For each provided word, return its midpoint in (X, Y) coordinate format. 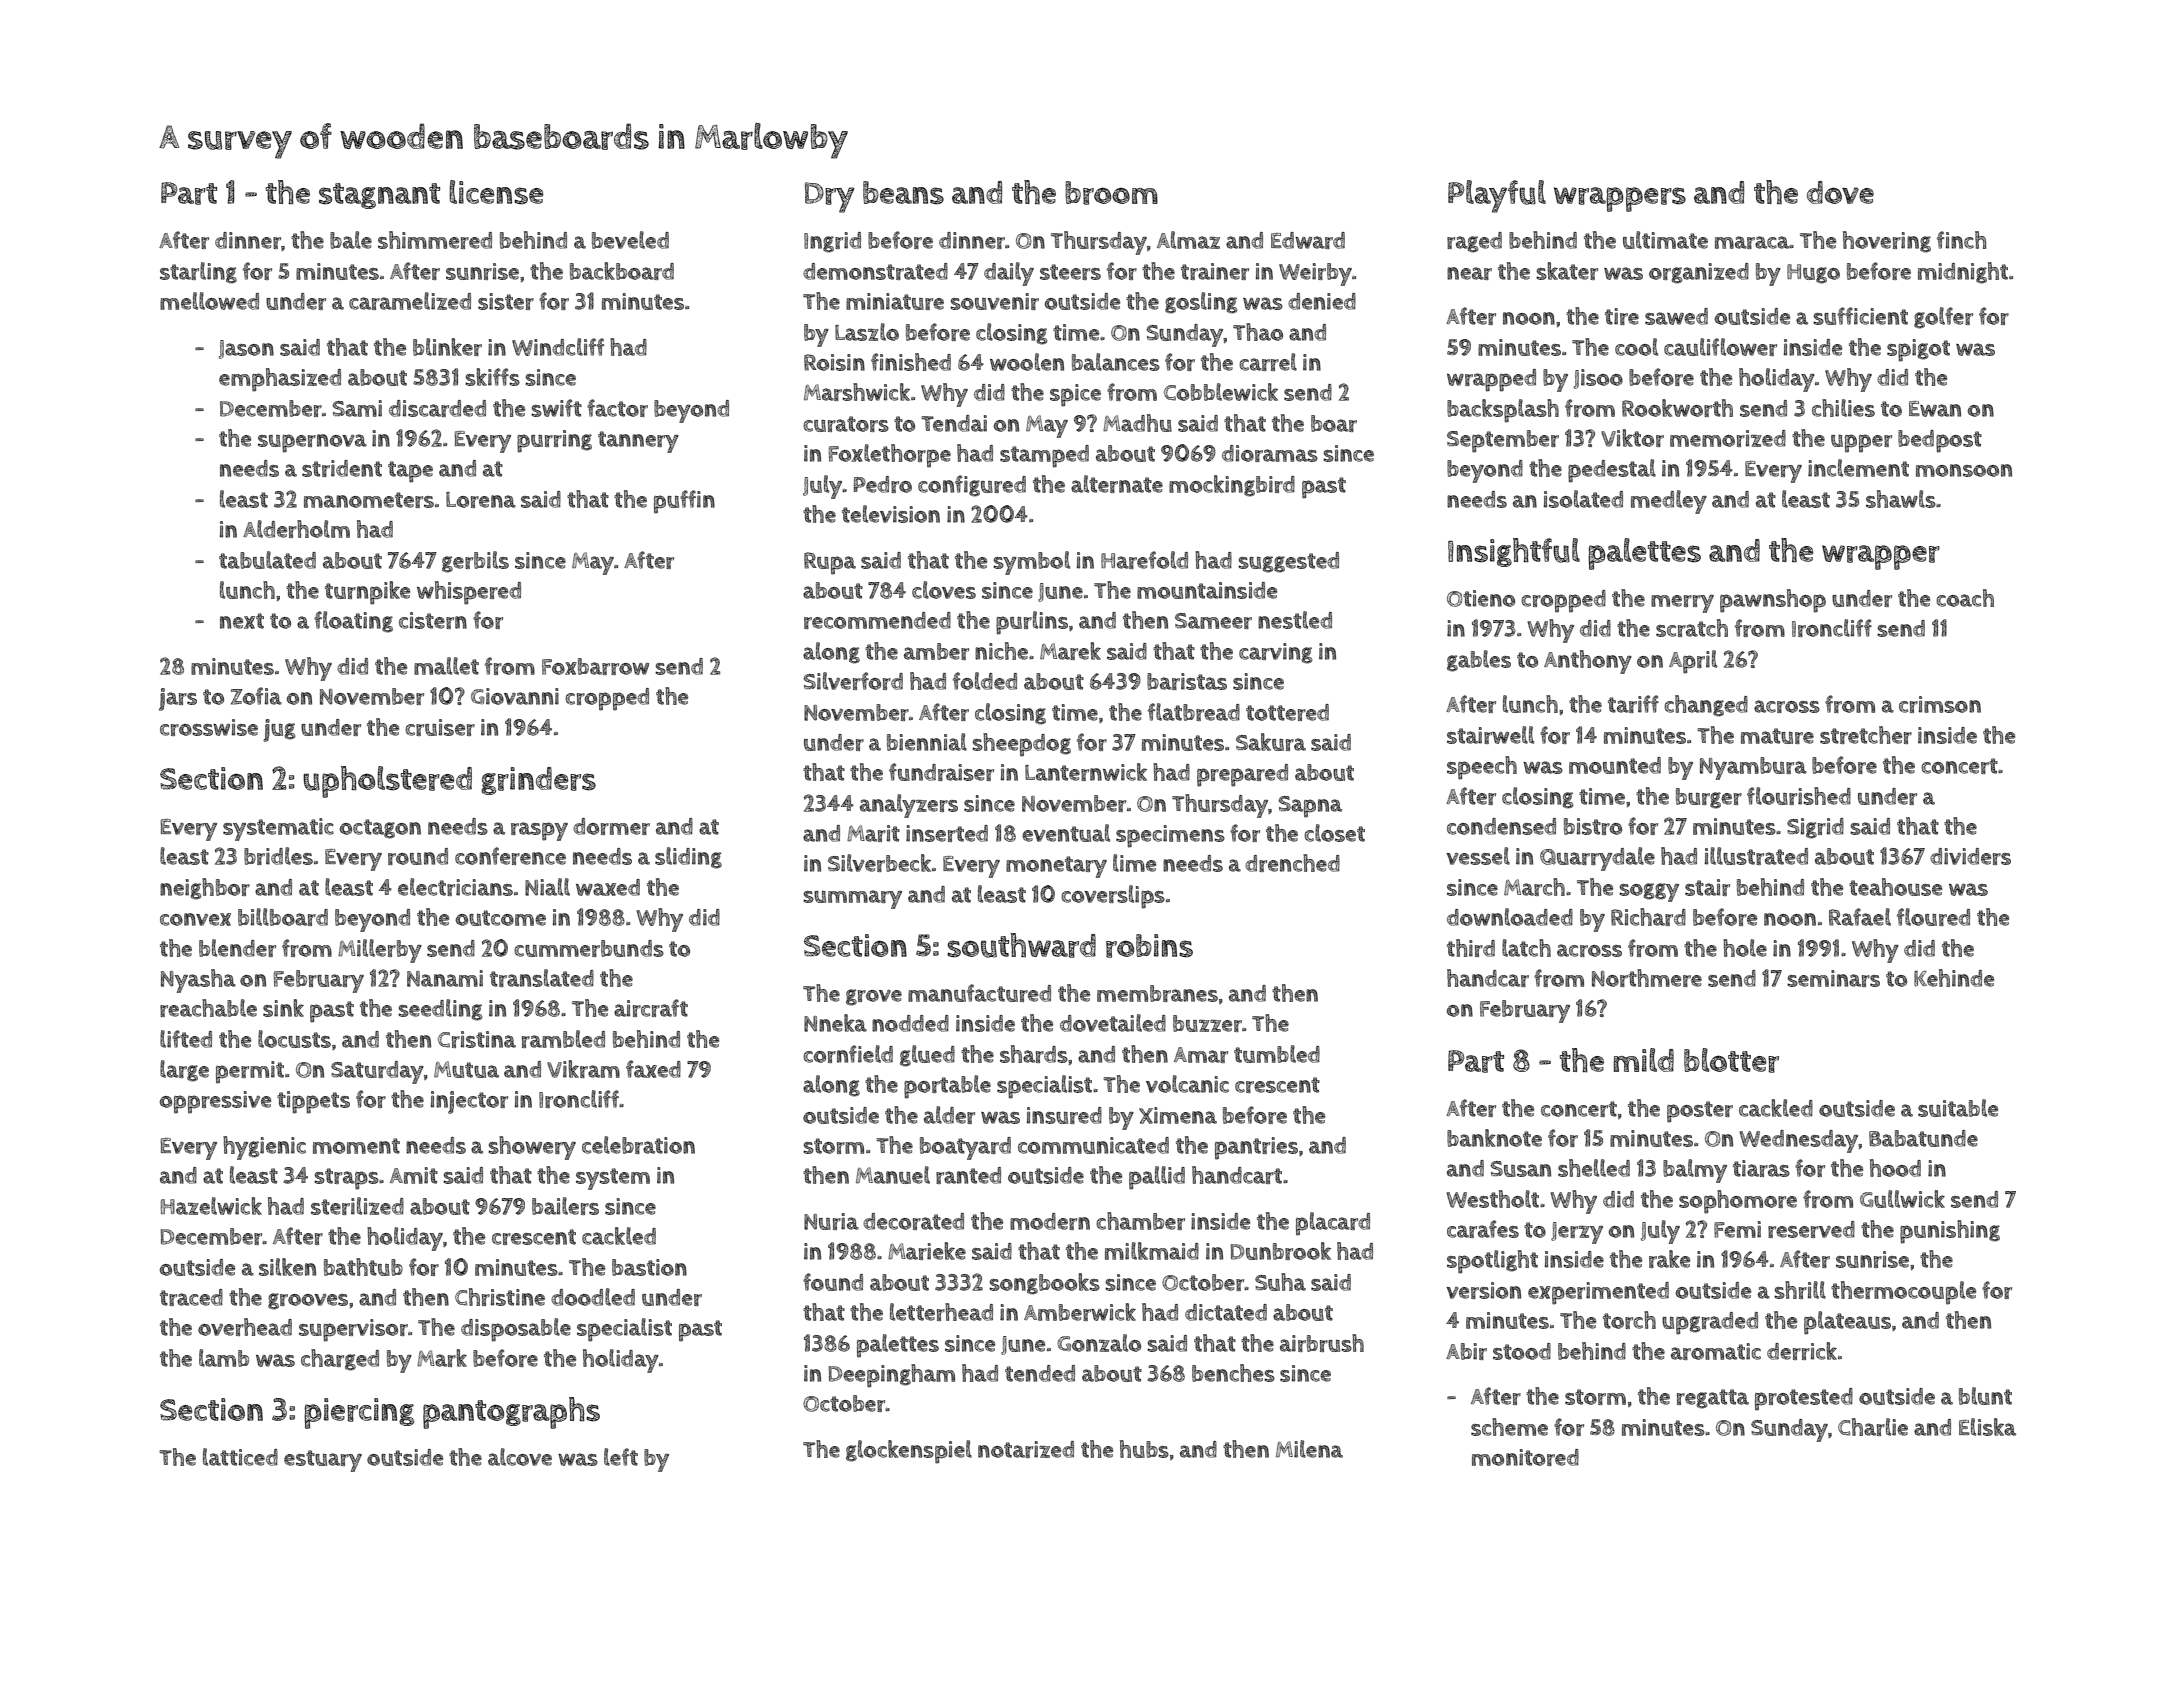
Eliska (1987, 1427)
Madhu (1137, 423)
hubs (1144, 1449)
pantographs (511, 1413)
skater (1567, 271)
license (496, 192)
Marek (1070, 651)
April (1693, 662)
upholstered (387, 782)
